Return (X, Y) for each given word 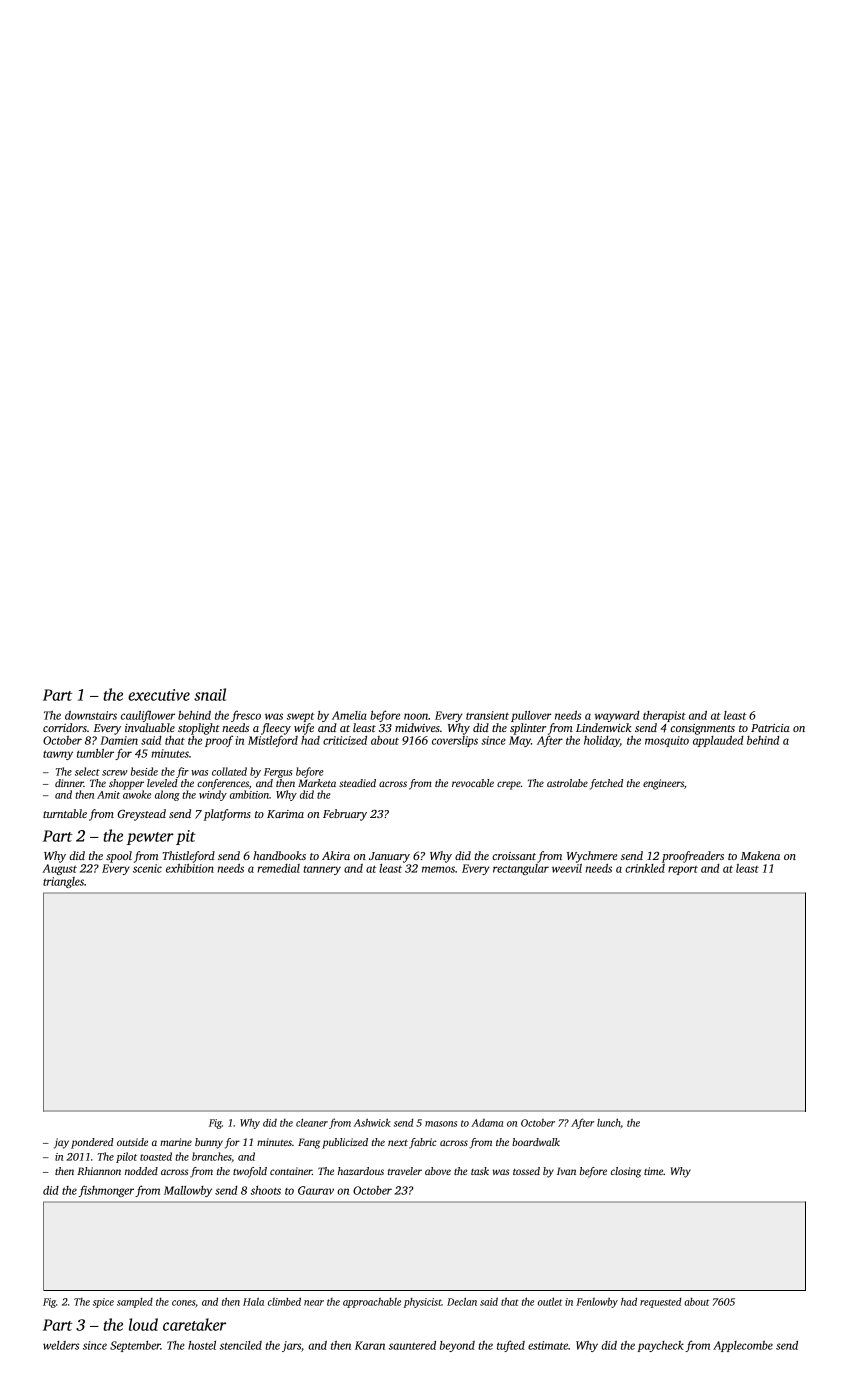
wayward (617, 716)
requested (661, 1303)
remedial (278, 868)
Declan (462, 1301)
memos (438, 869)
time (653, 1171)
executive (159, 695)
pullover (531, 716)
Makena (760, 855)
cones (183, 1303)
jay (61, 1143)
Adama (487, 1123)
